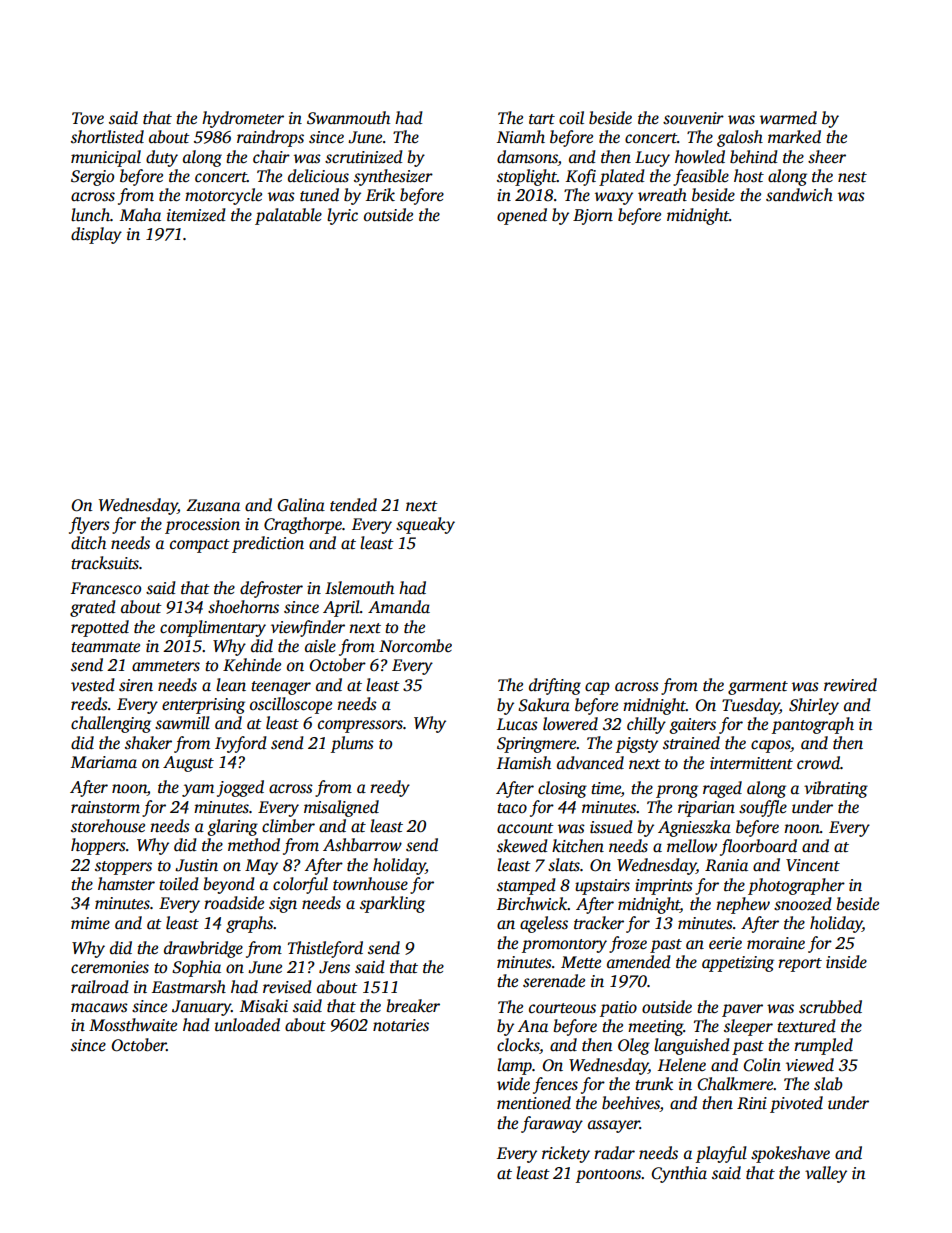 The image size is (952, 1233). Describe the element at coordinates (852, 177) in the document. I see `nest` at that location.
